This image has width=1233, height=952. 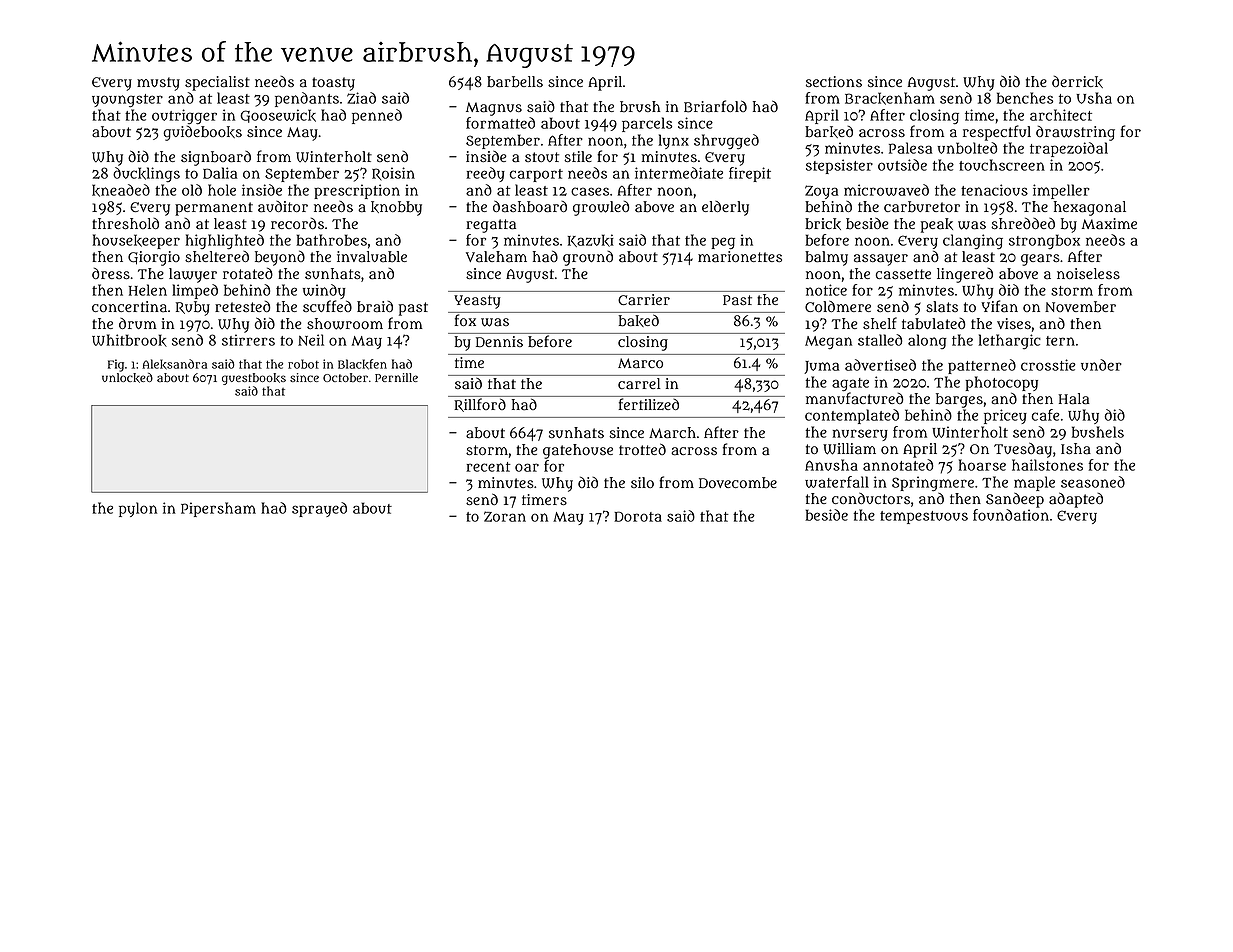 What do you see at coordinates (1069, 149) in the image?
I see `trapezoidal` at bounding box center [1069, 149].
